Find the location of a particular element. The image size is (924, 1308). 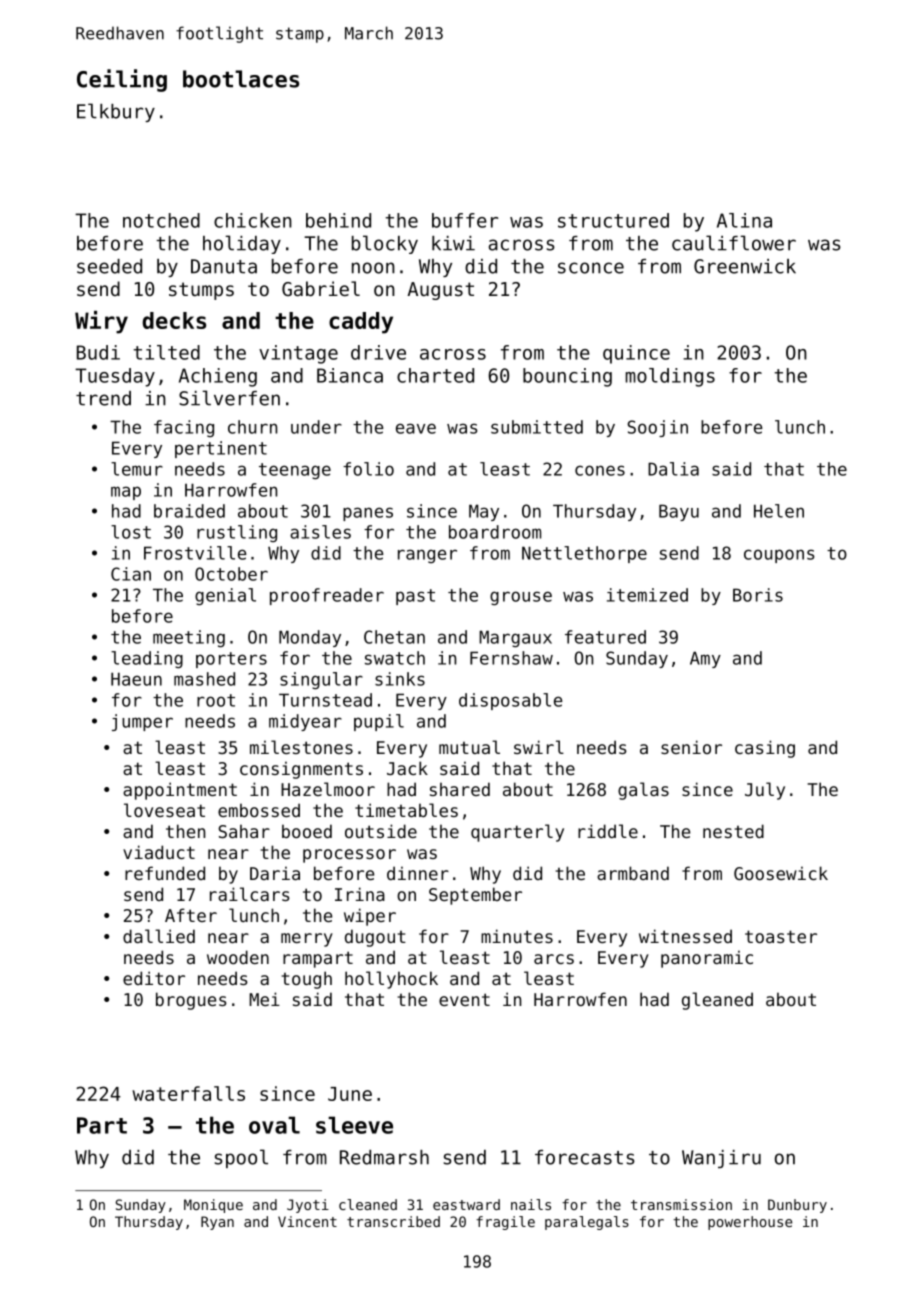

decks is located at coordinates (174, 320).
